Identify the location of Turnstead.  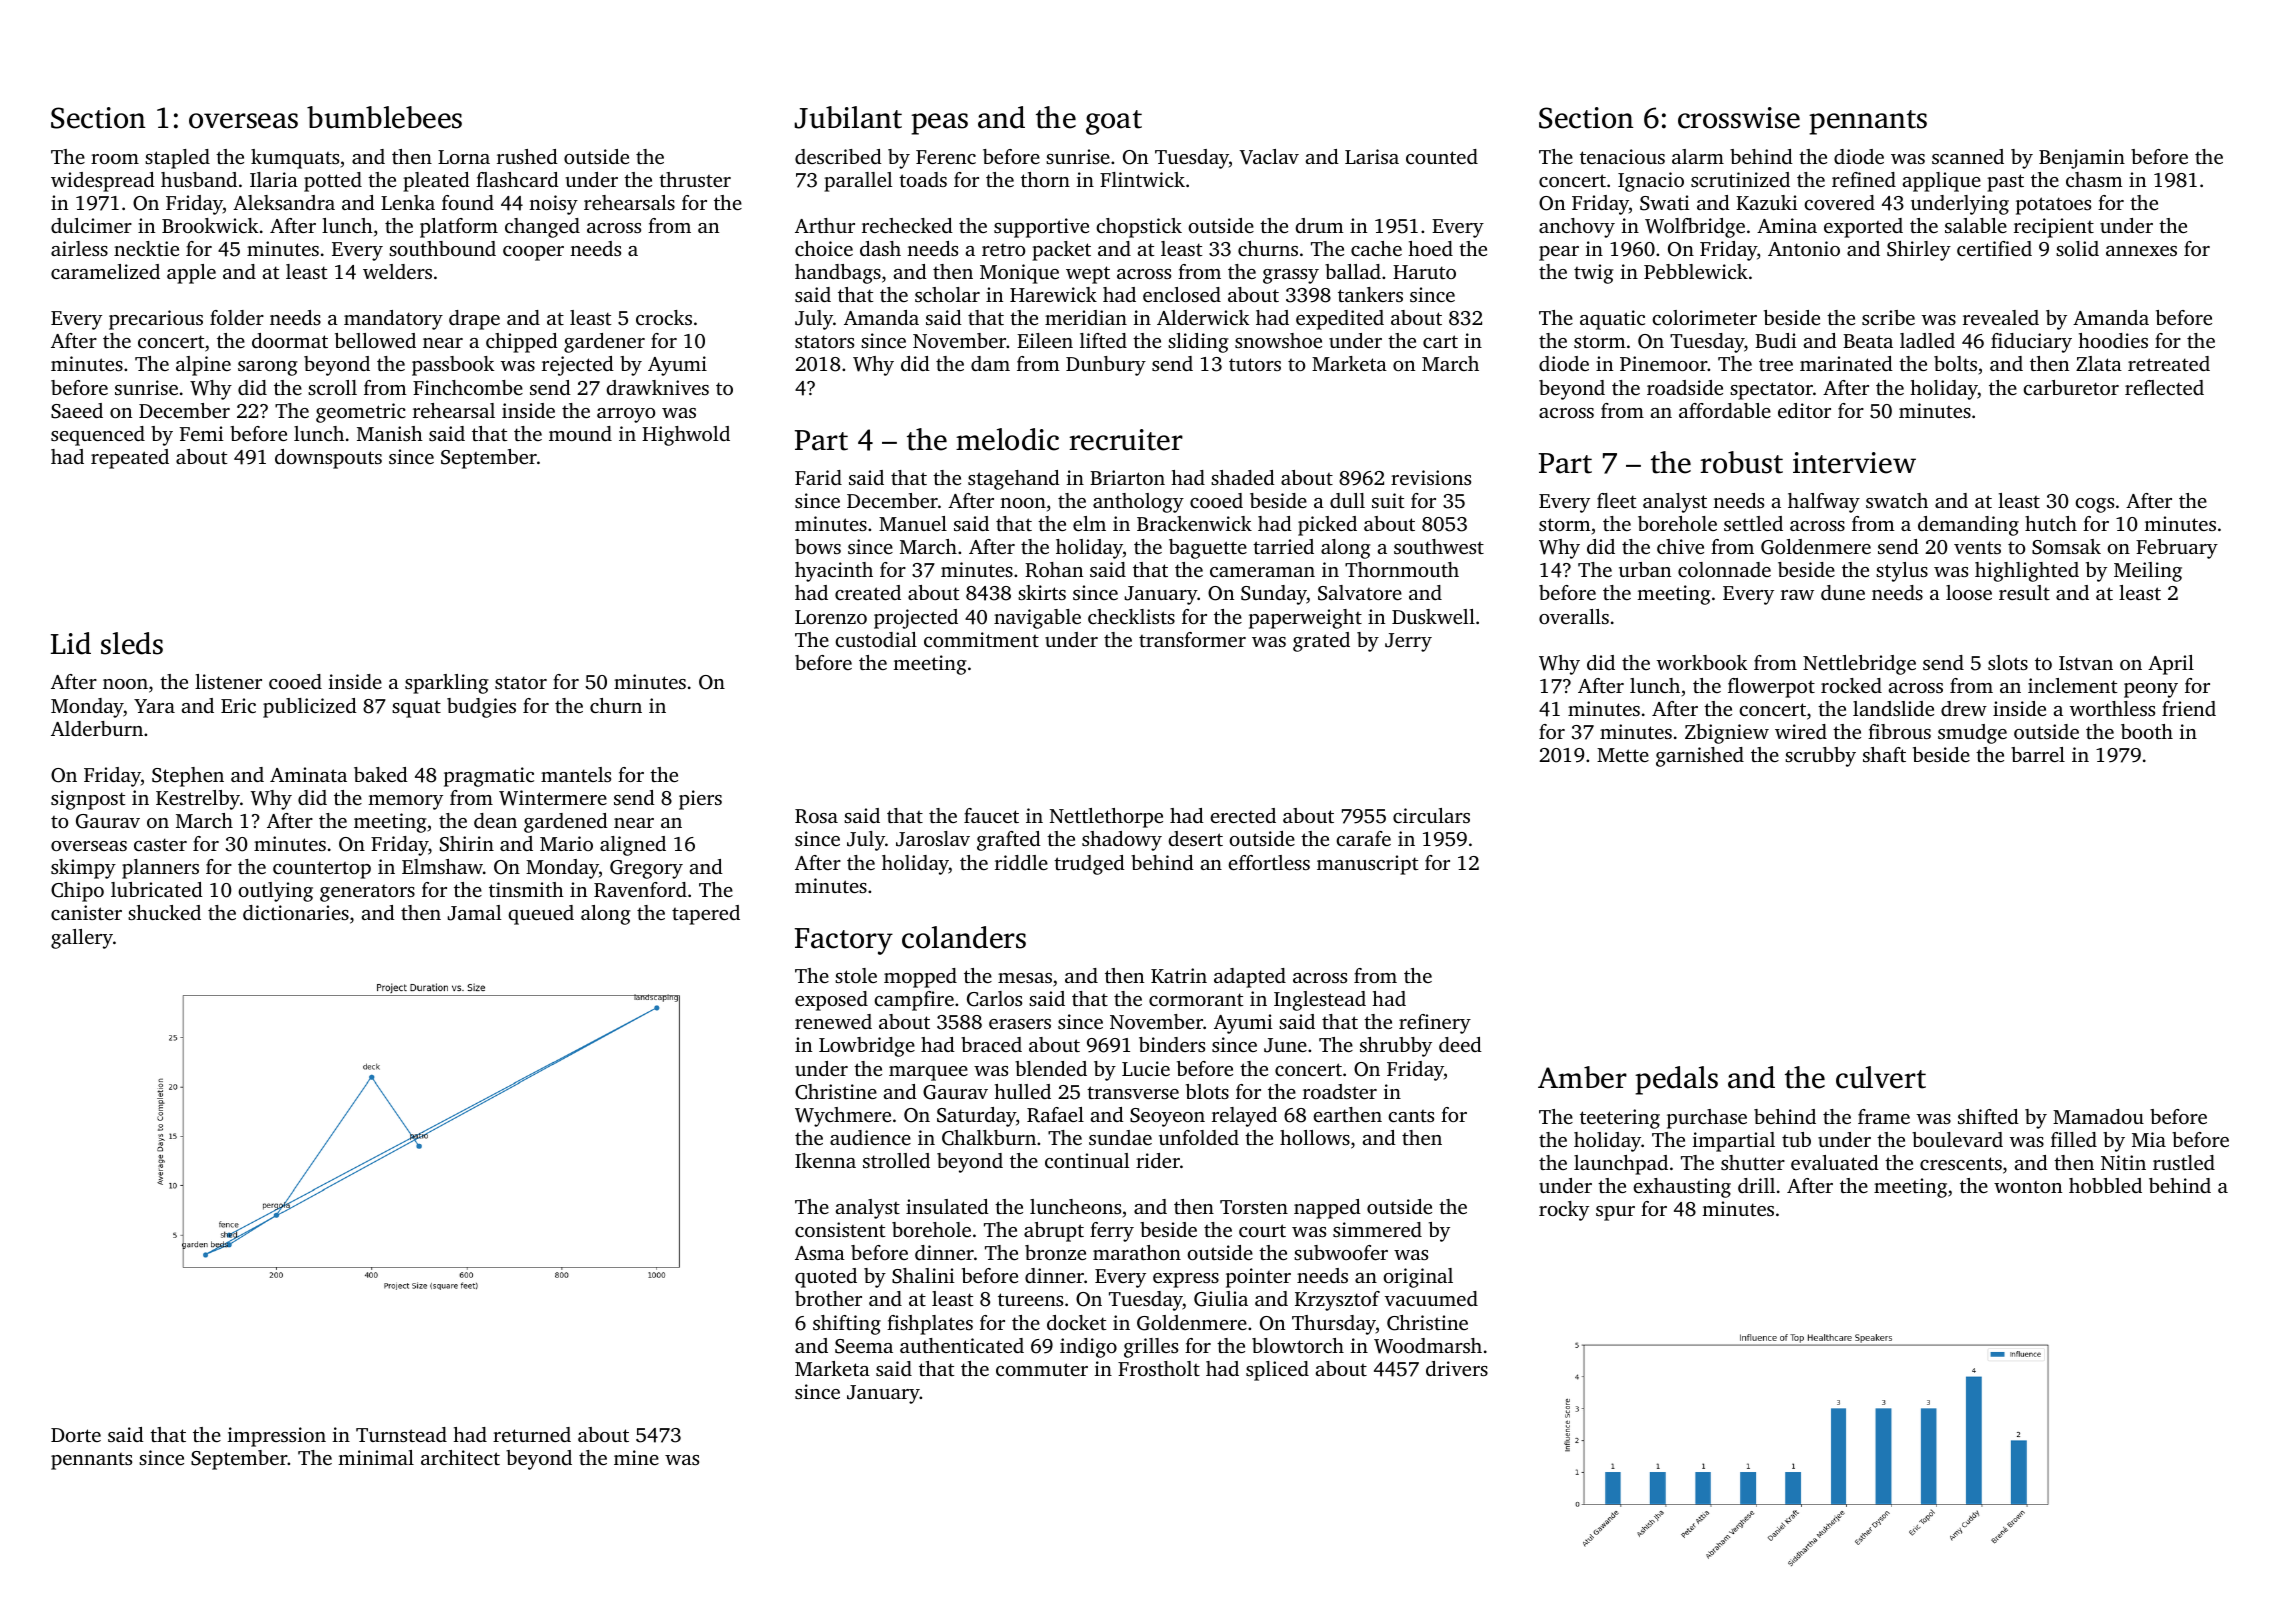
(401, 1434).
